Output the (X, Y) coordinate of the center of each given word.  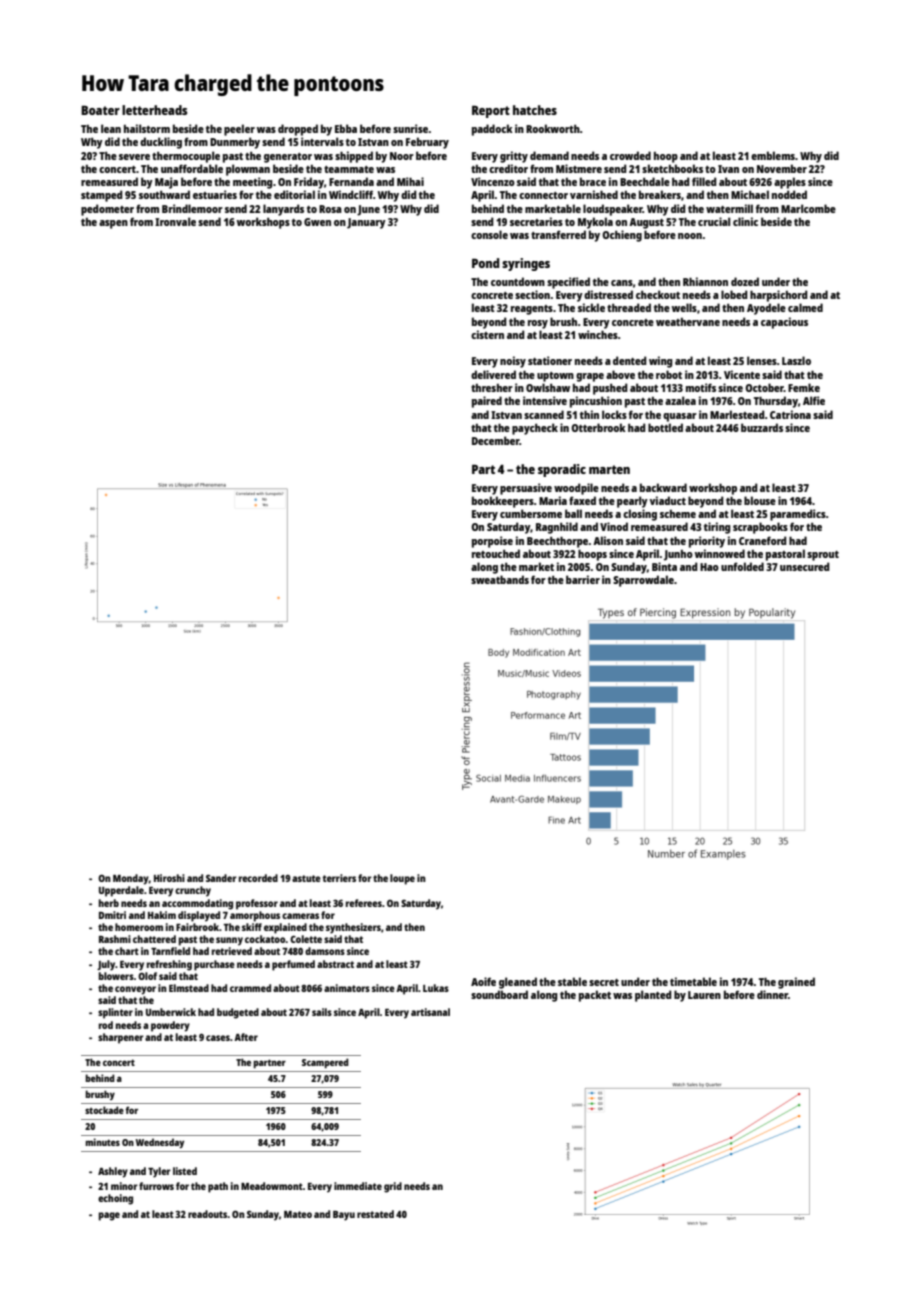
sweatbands (500, 579)
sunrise (410, 128)
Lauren (704, 995)
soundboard (499, 994)
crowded (630, 155)
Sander (221, 878)
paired (487, 402)
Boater (100, 110)
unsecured (805, 566)
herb (109, 903)
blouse (760, 500)
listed (185, 1171)
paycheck (535, 429)
